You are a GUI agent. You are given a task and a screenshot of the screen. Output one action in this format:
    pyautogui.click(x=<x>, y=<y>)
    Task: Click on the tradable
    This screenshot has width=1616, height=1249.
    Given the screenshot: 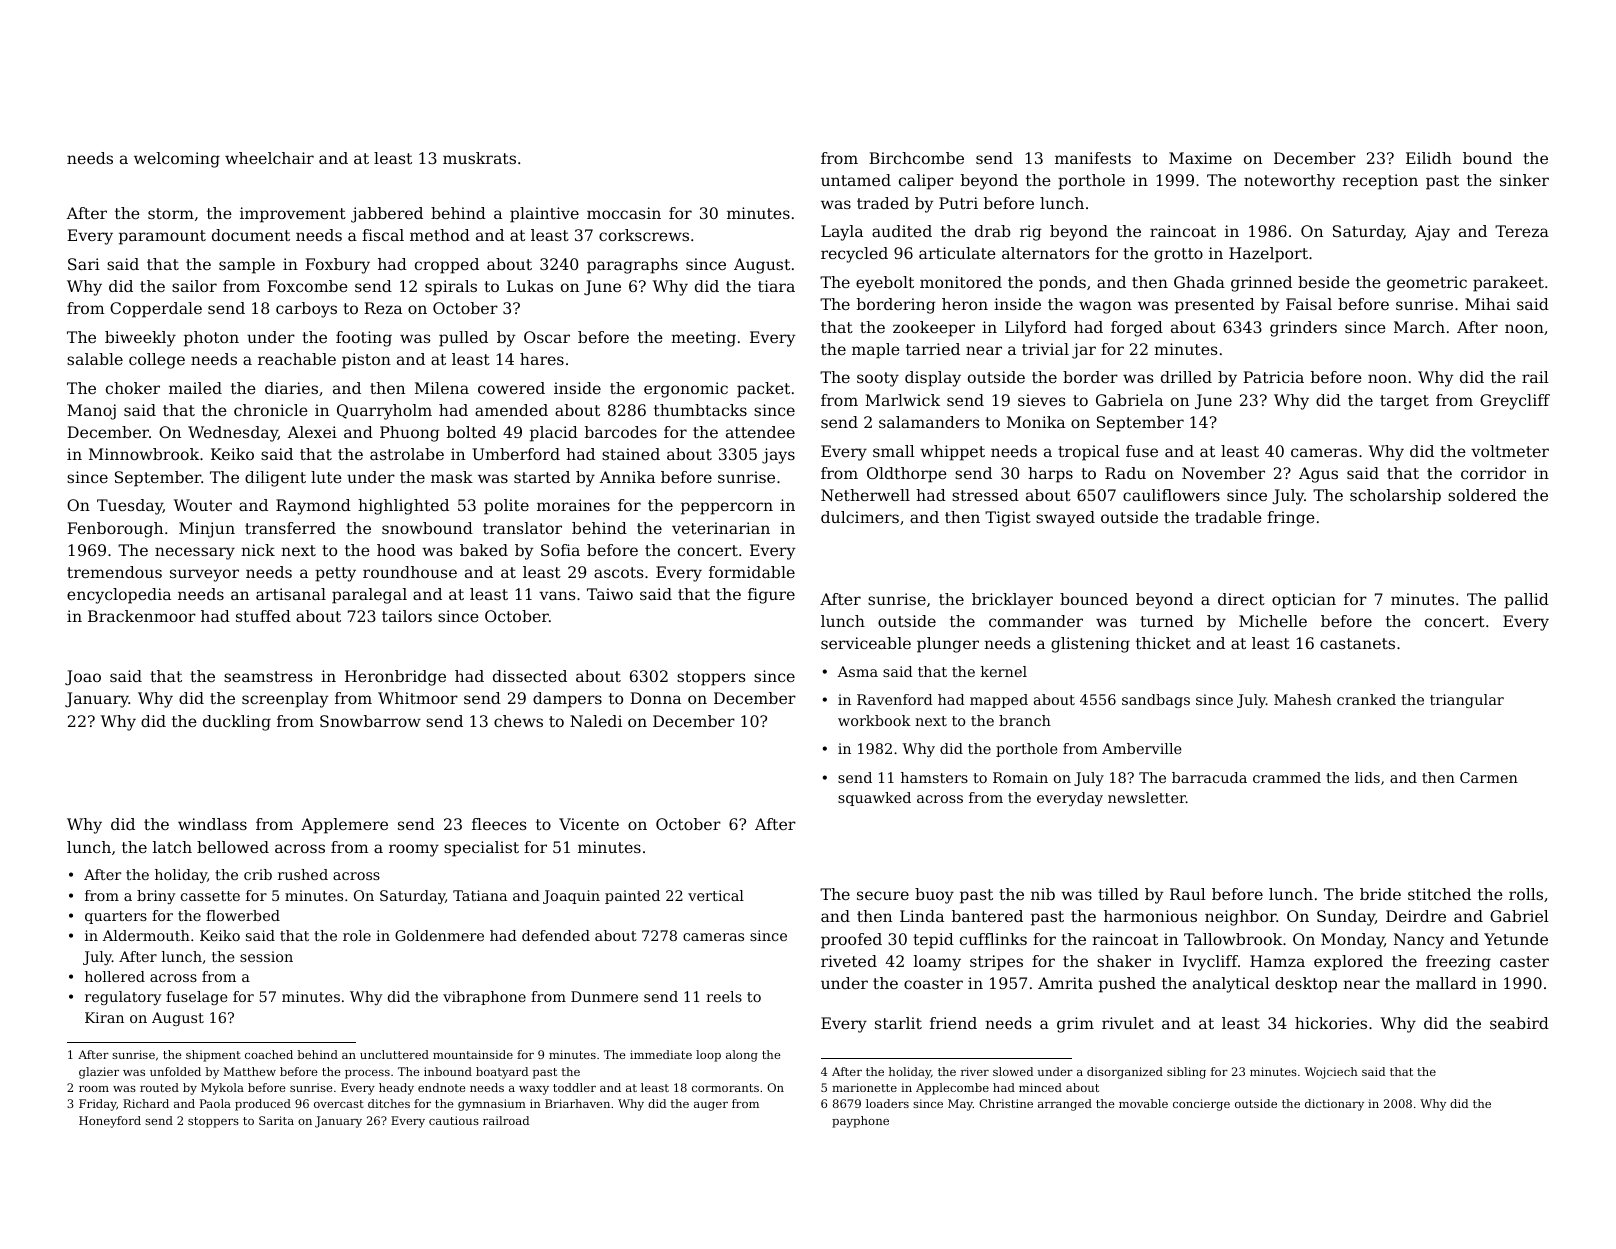 What is the action you would take?
    pyautogui.click(x=1228, y=517)
